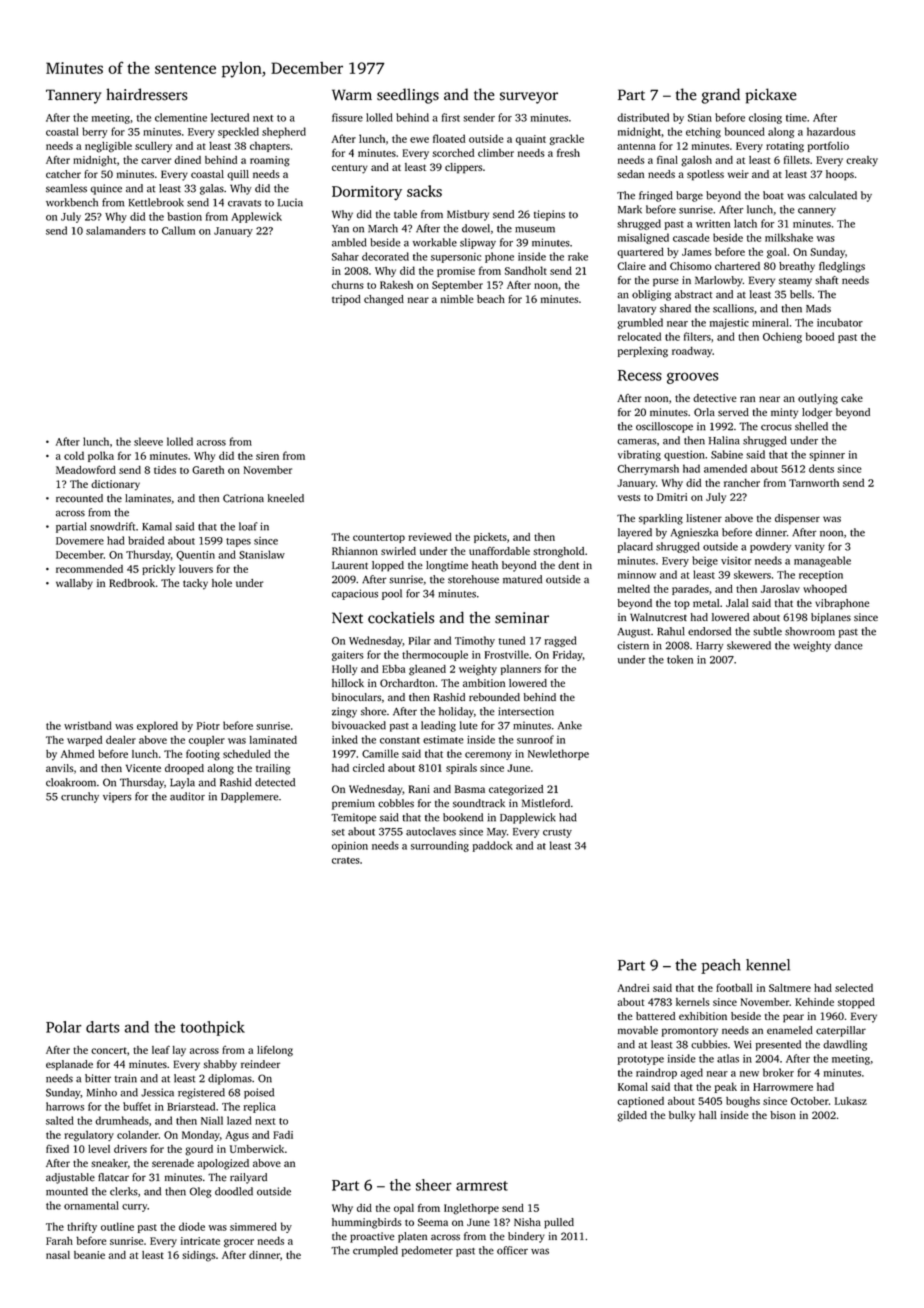 The image size is (924, 1308). I want to click on gleaned, so click(427, 670).
